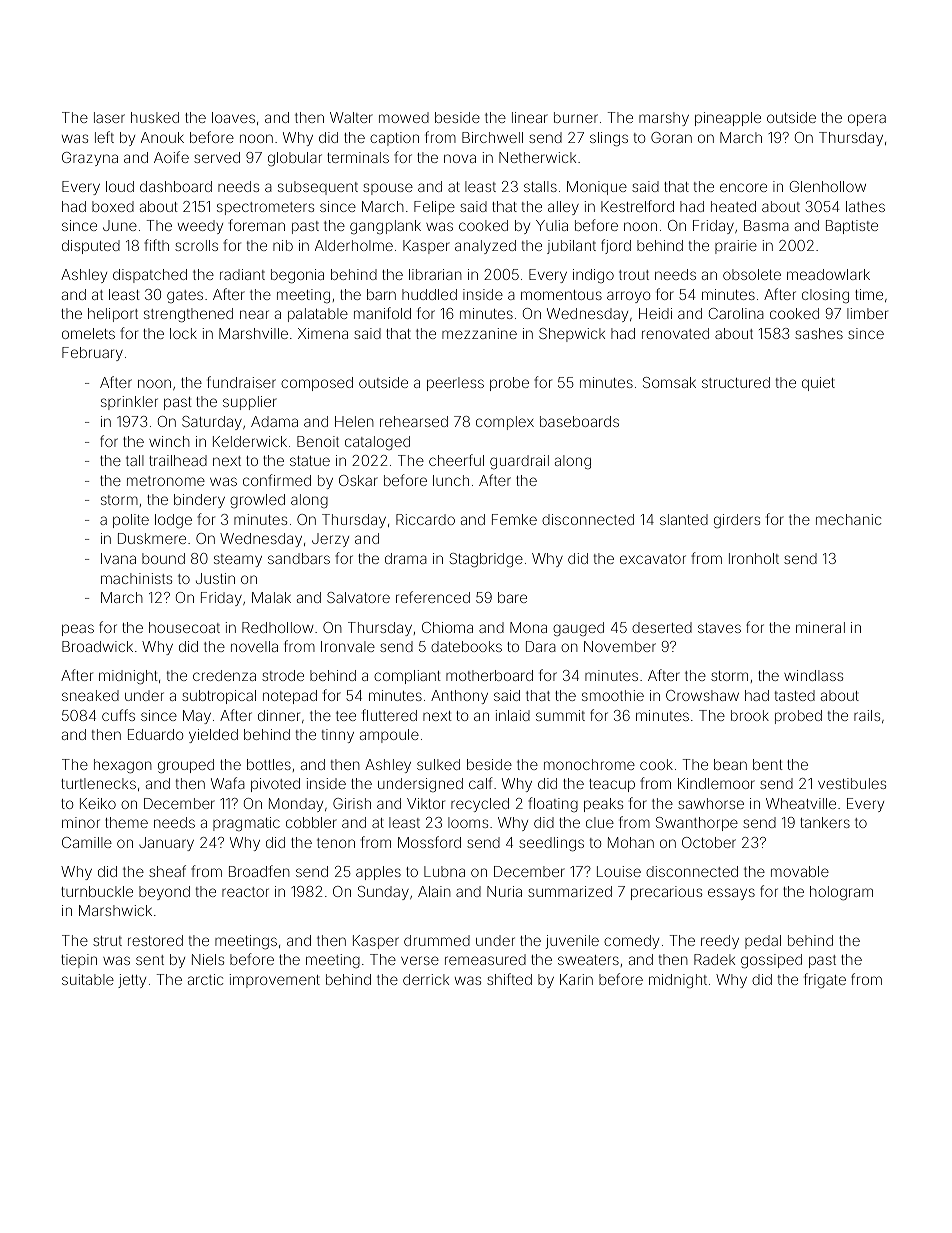  Describe the element at coordinates (388, 189) in the screenshot. I see `spouse` at that location.
